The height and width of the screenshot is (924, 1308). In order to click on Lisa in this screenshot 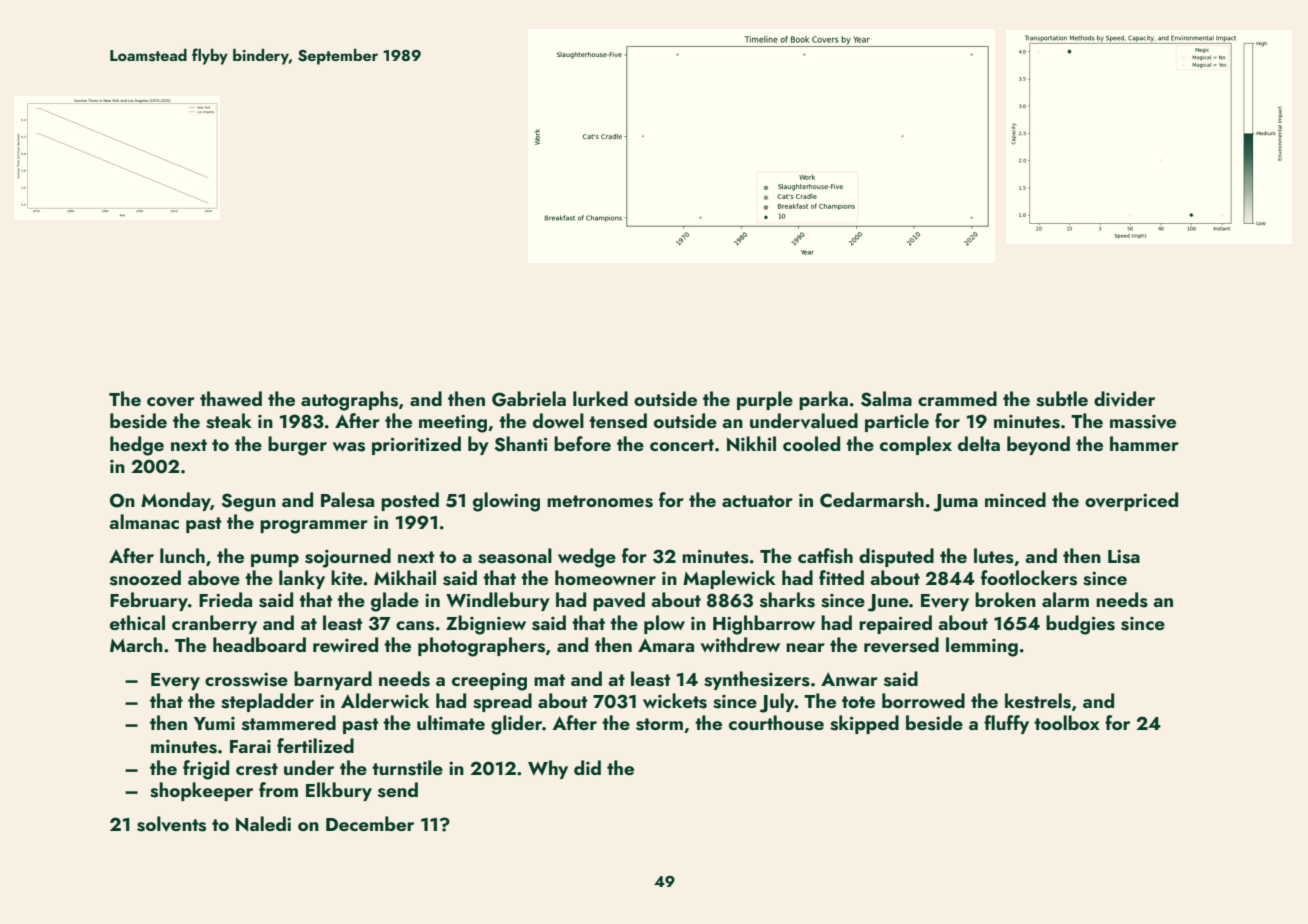, I will do `click(1124, 557)`.
